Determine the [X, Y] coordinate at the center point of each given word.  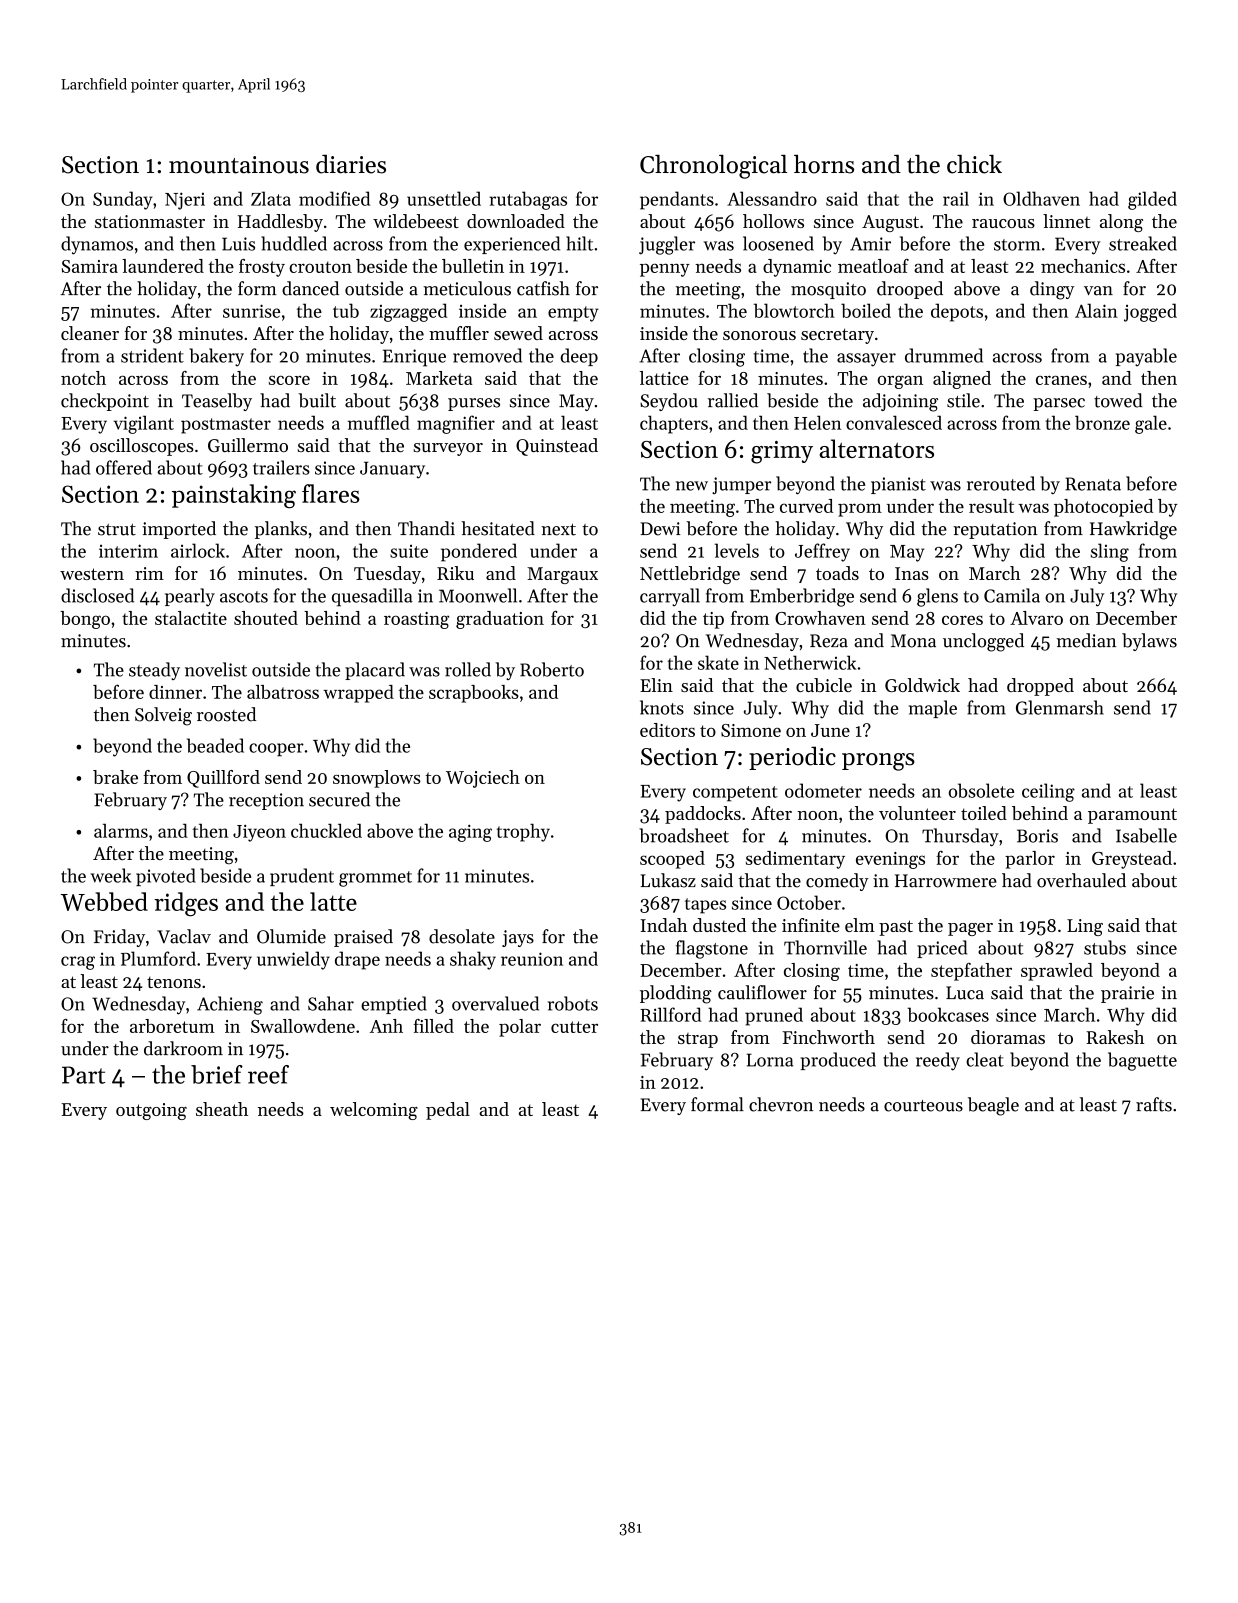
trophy [523, 832]
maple [933, 709]
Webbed [104, 901]
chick [974, 164]
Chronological [713, 166]
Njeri [185, 201]
